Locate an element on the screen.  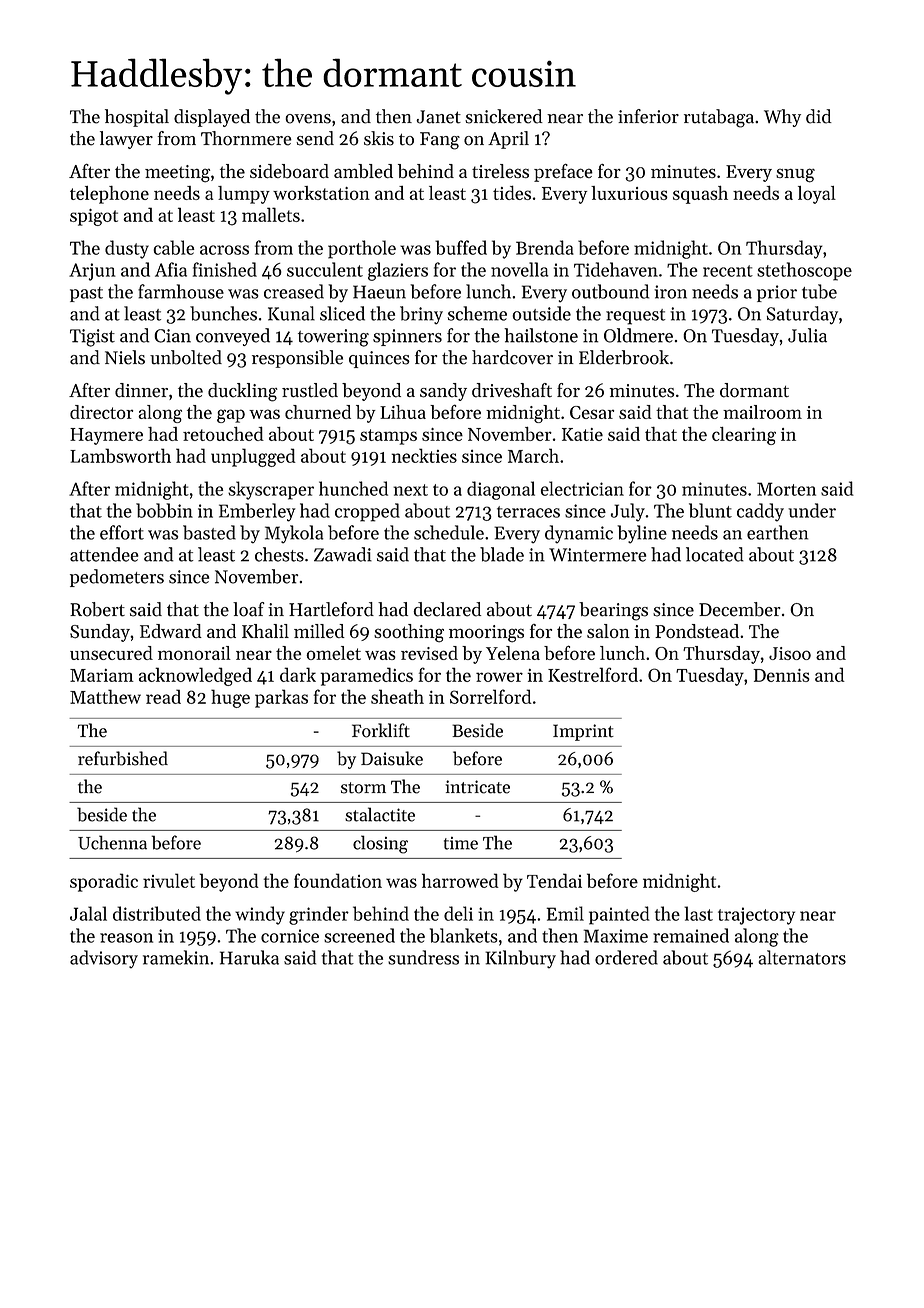
Dennis is located at coordinates (781, 675).
